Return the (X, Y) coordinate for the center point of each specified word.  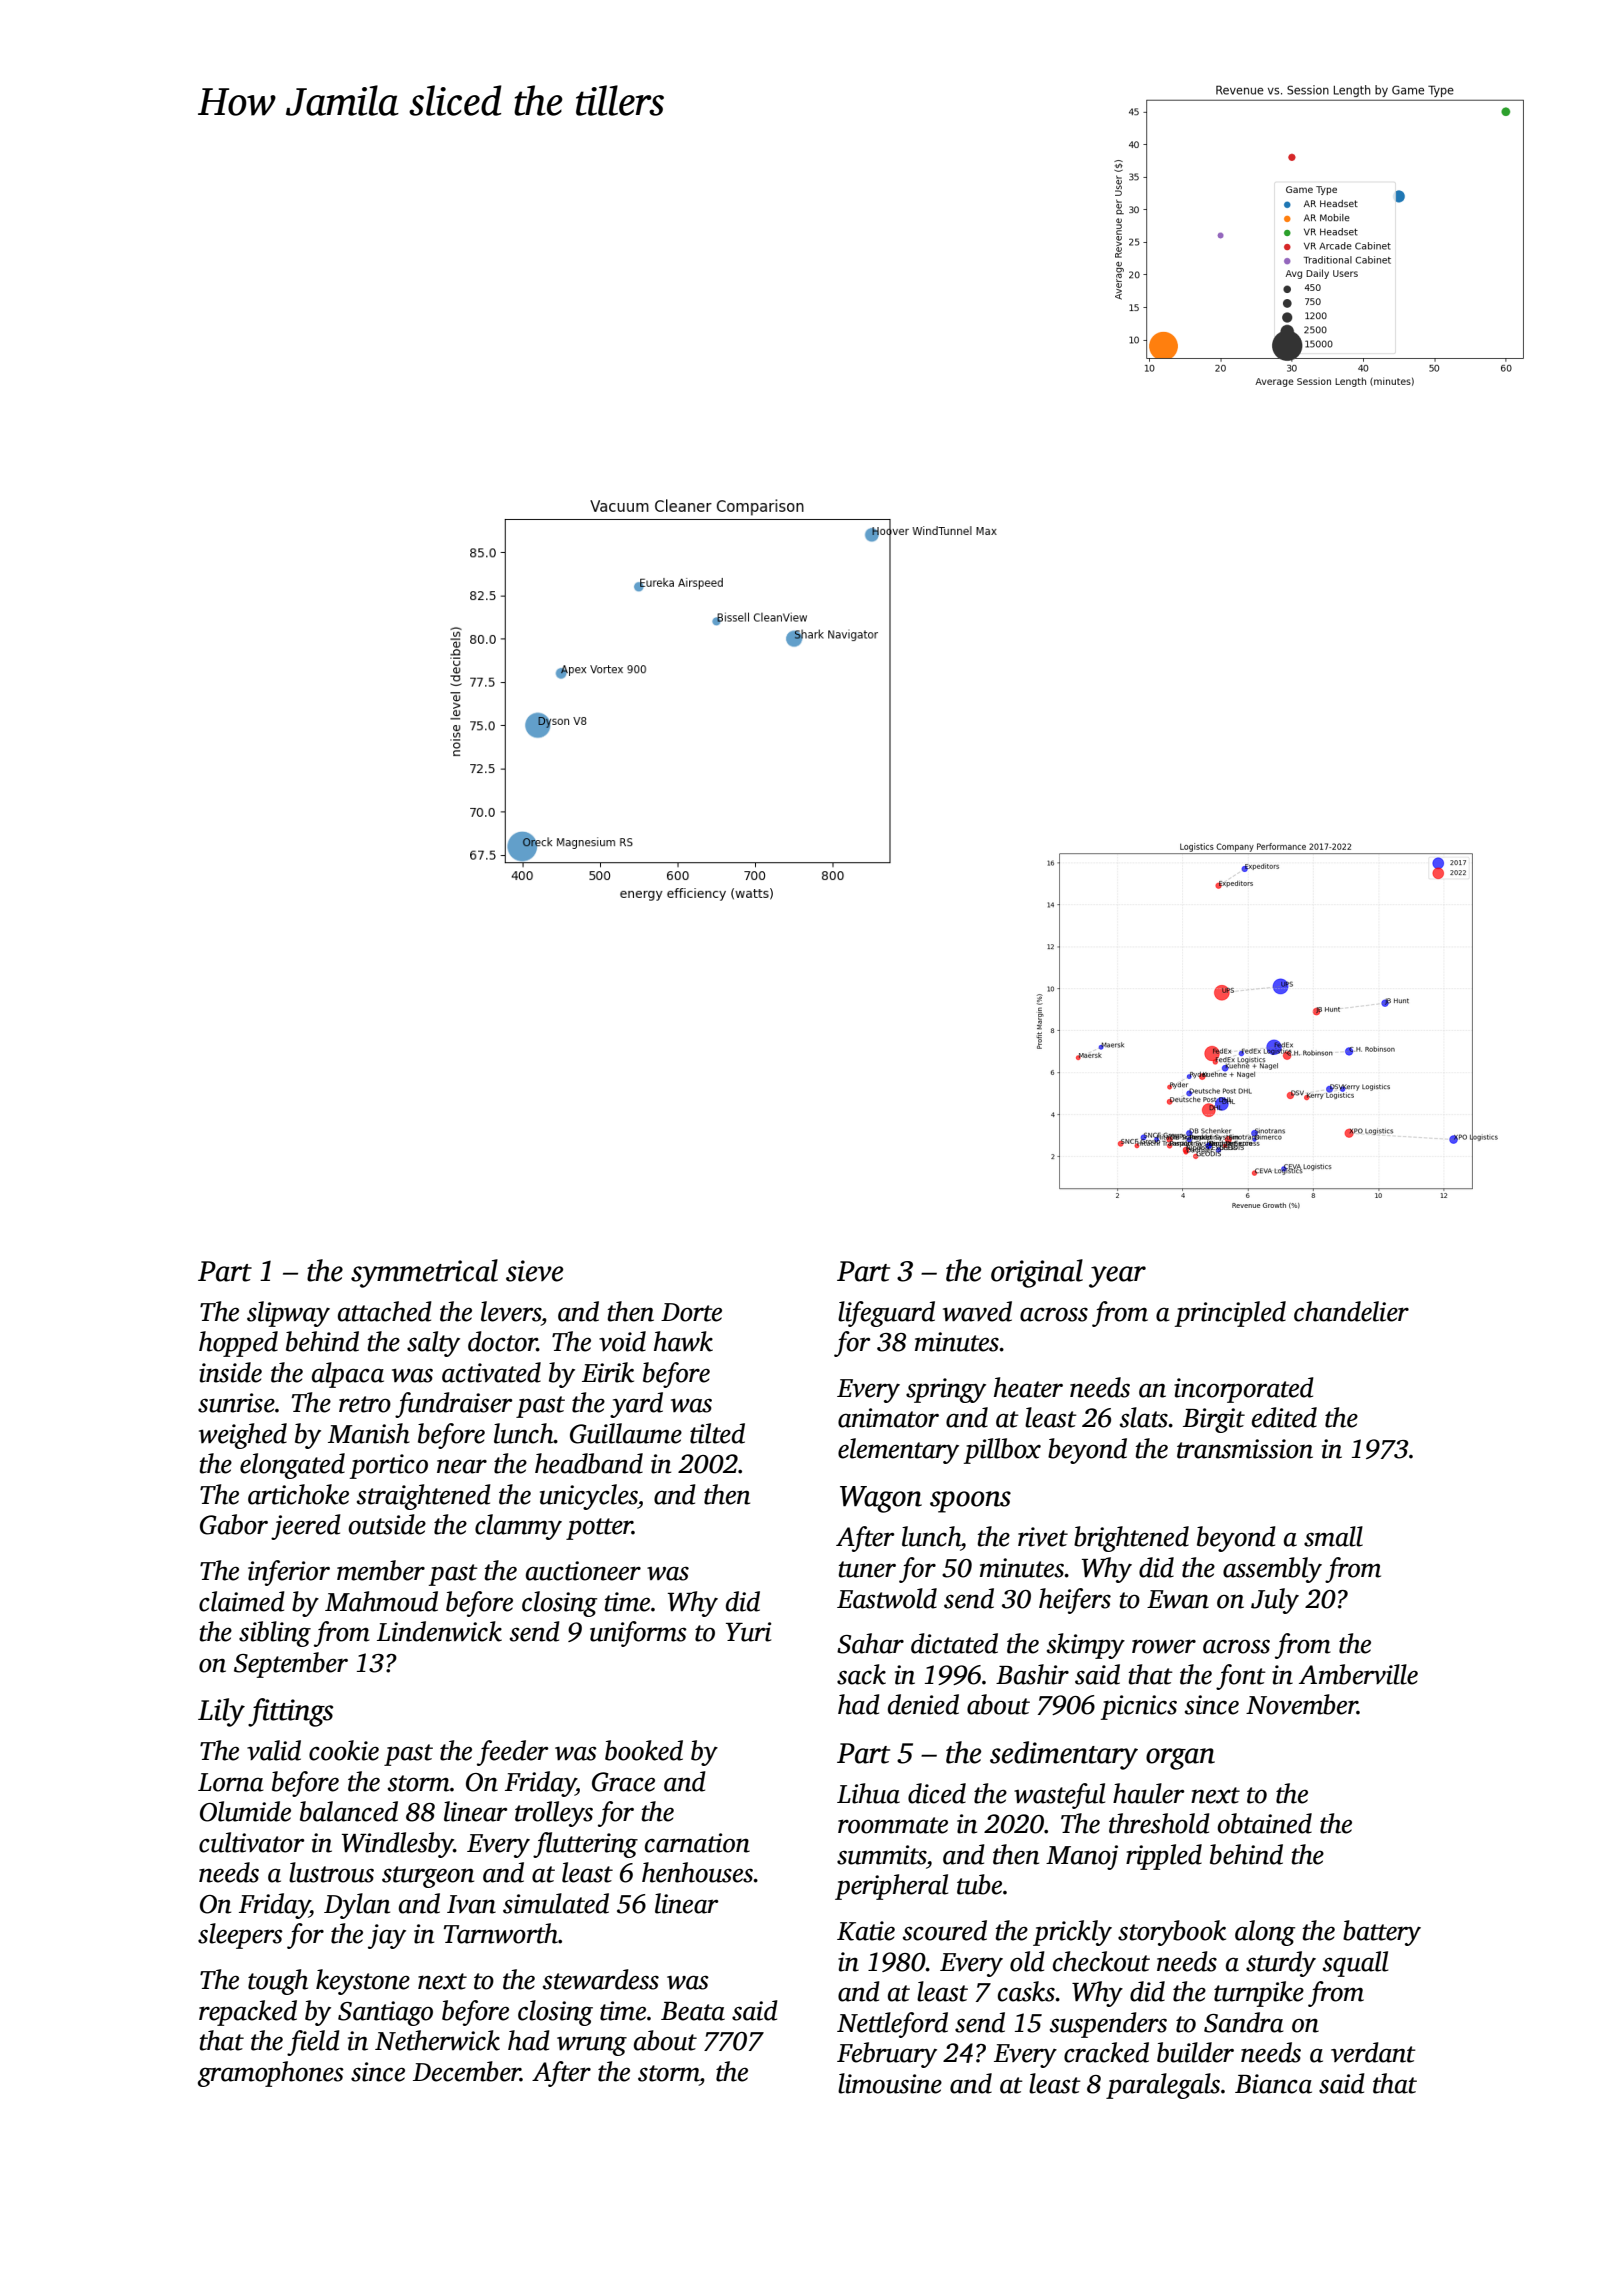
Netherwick (437, 2040)
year (1117, 1277)
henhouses (698, 1872)
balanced (349, 1811)
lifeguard (886, 1314)
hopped (238, 1344)
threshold (1159, 1823)
